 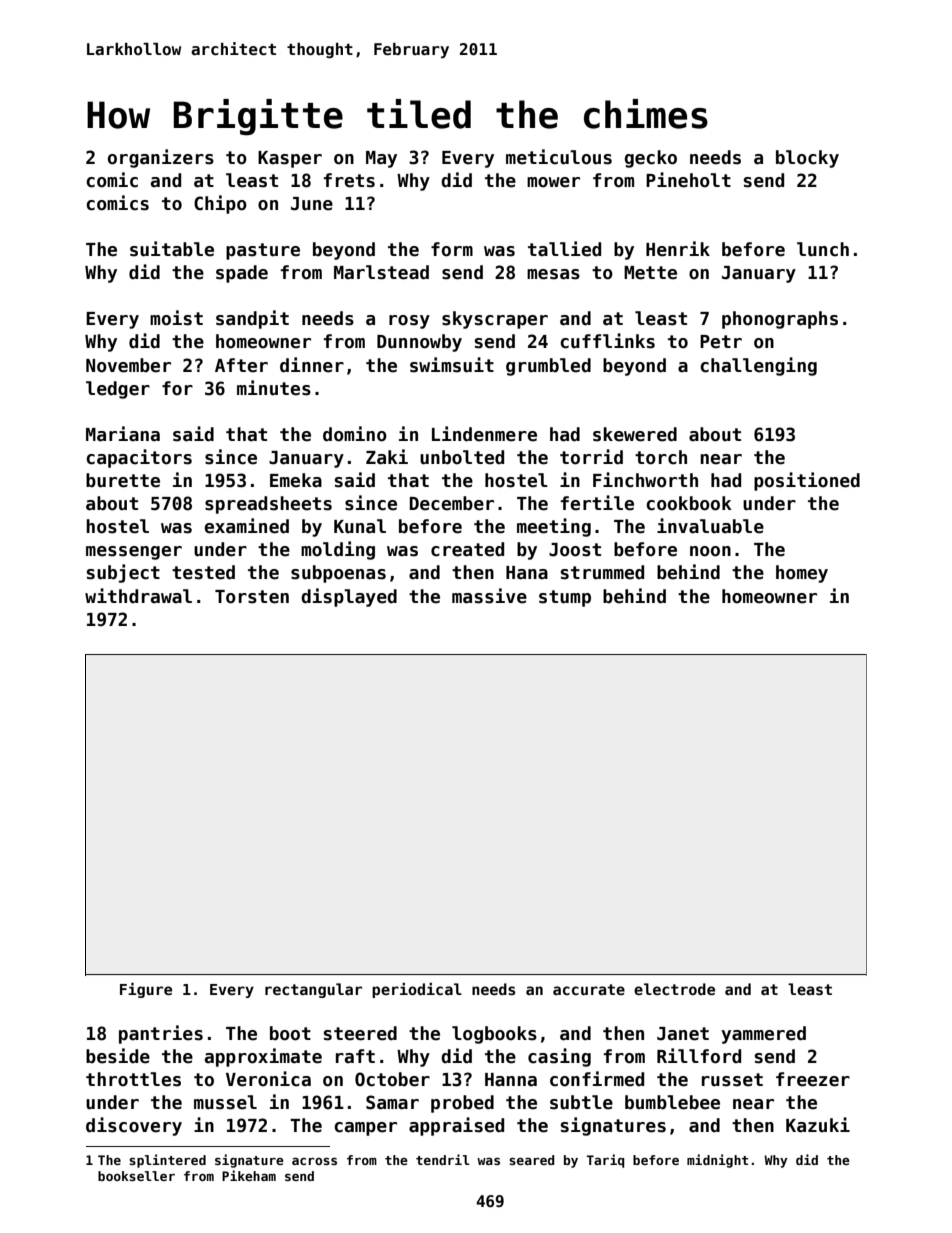 I want to click on organizers, so click(x=161, y=158).
